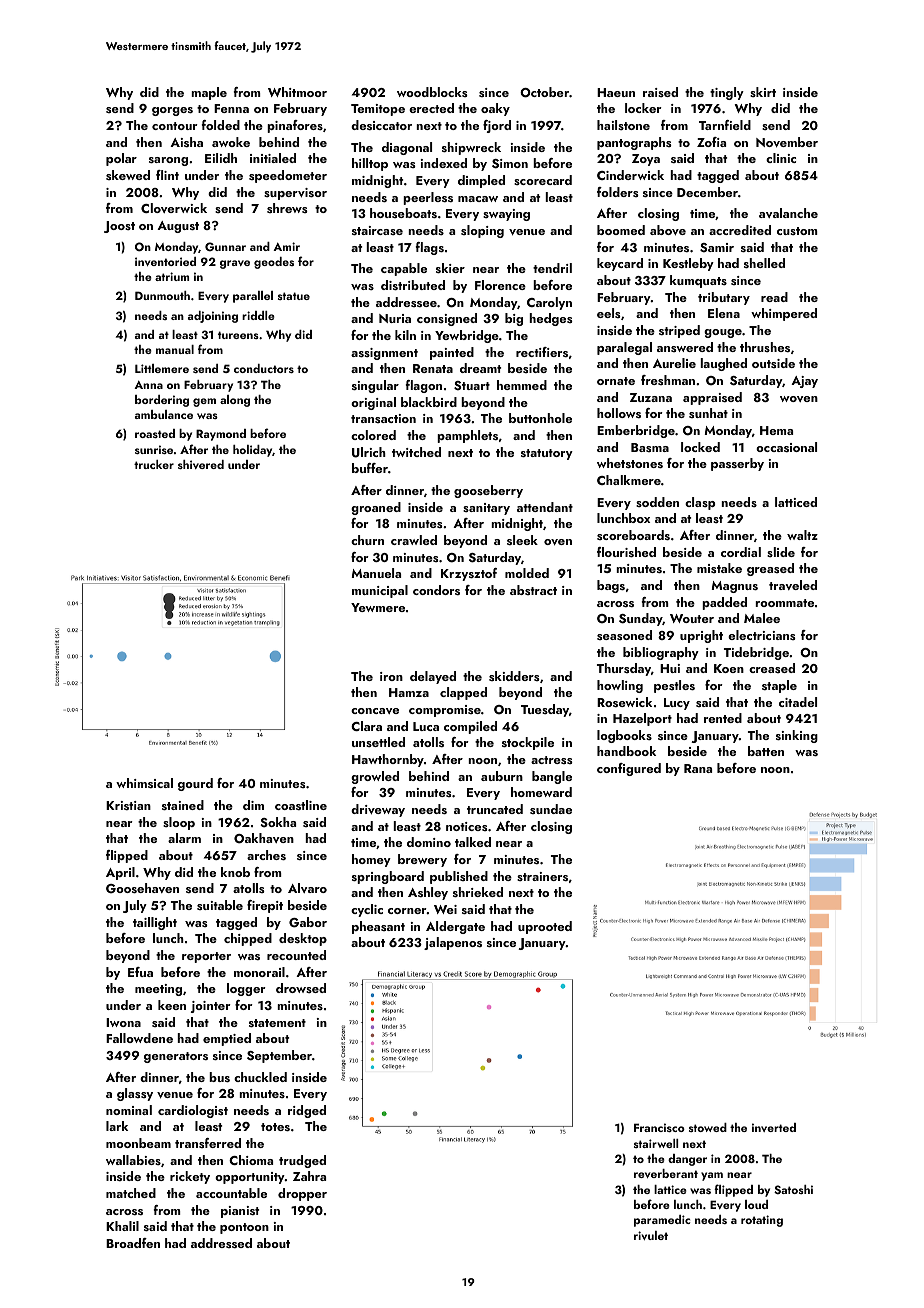 This document has height=1308, width=924. I want to click on buffer, so click(370, 468).
